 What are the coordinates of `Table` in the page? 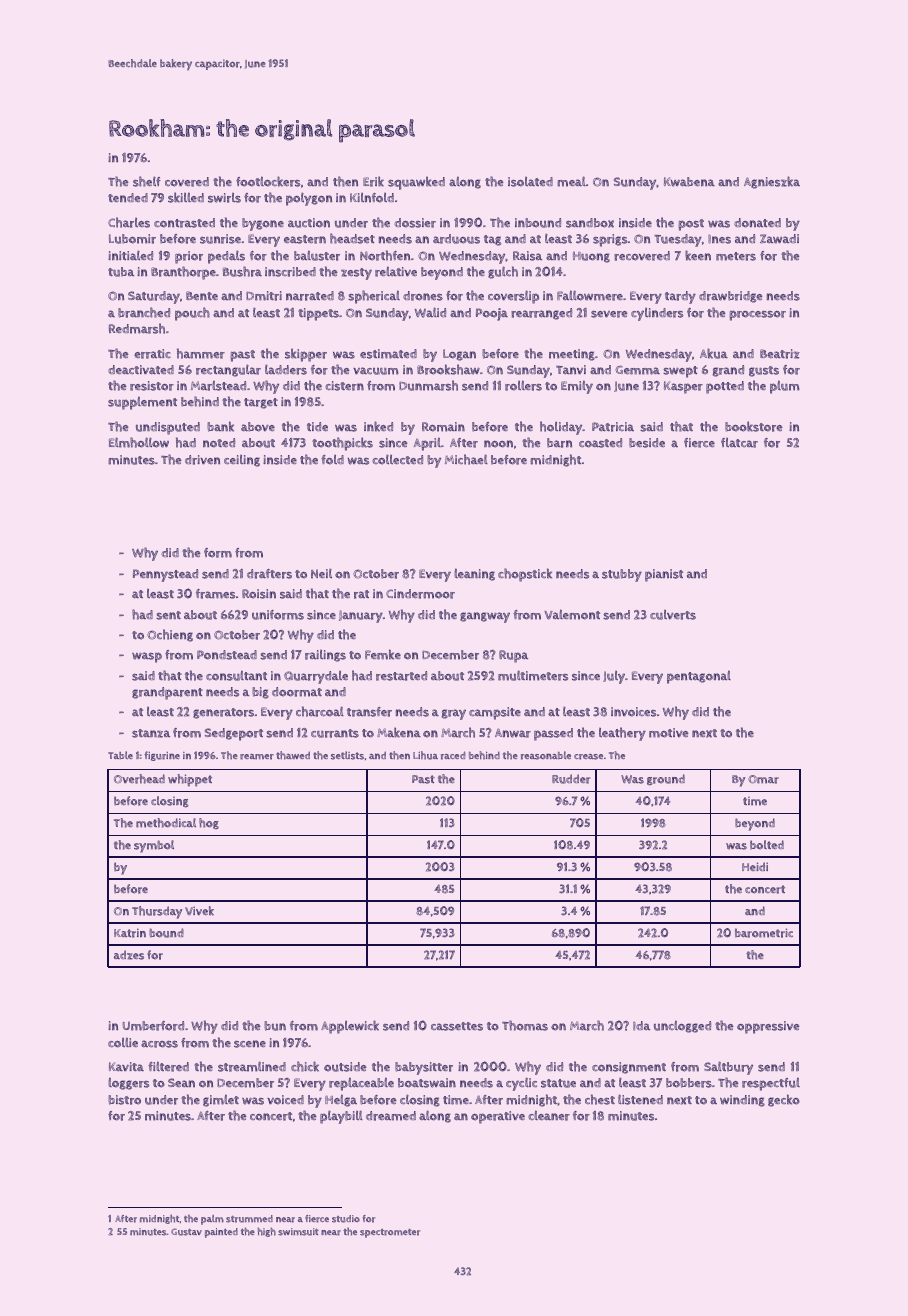 It's located at (120, 755).
